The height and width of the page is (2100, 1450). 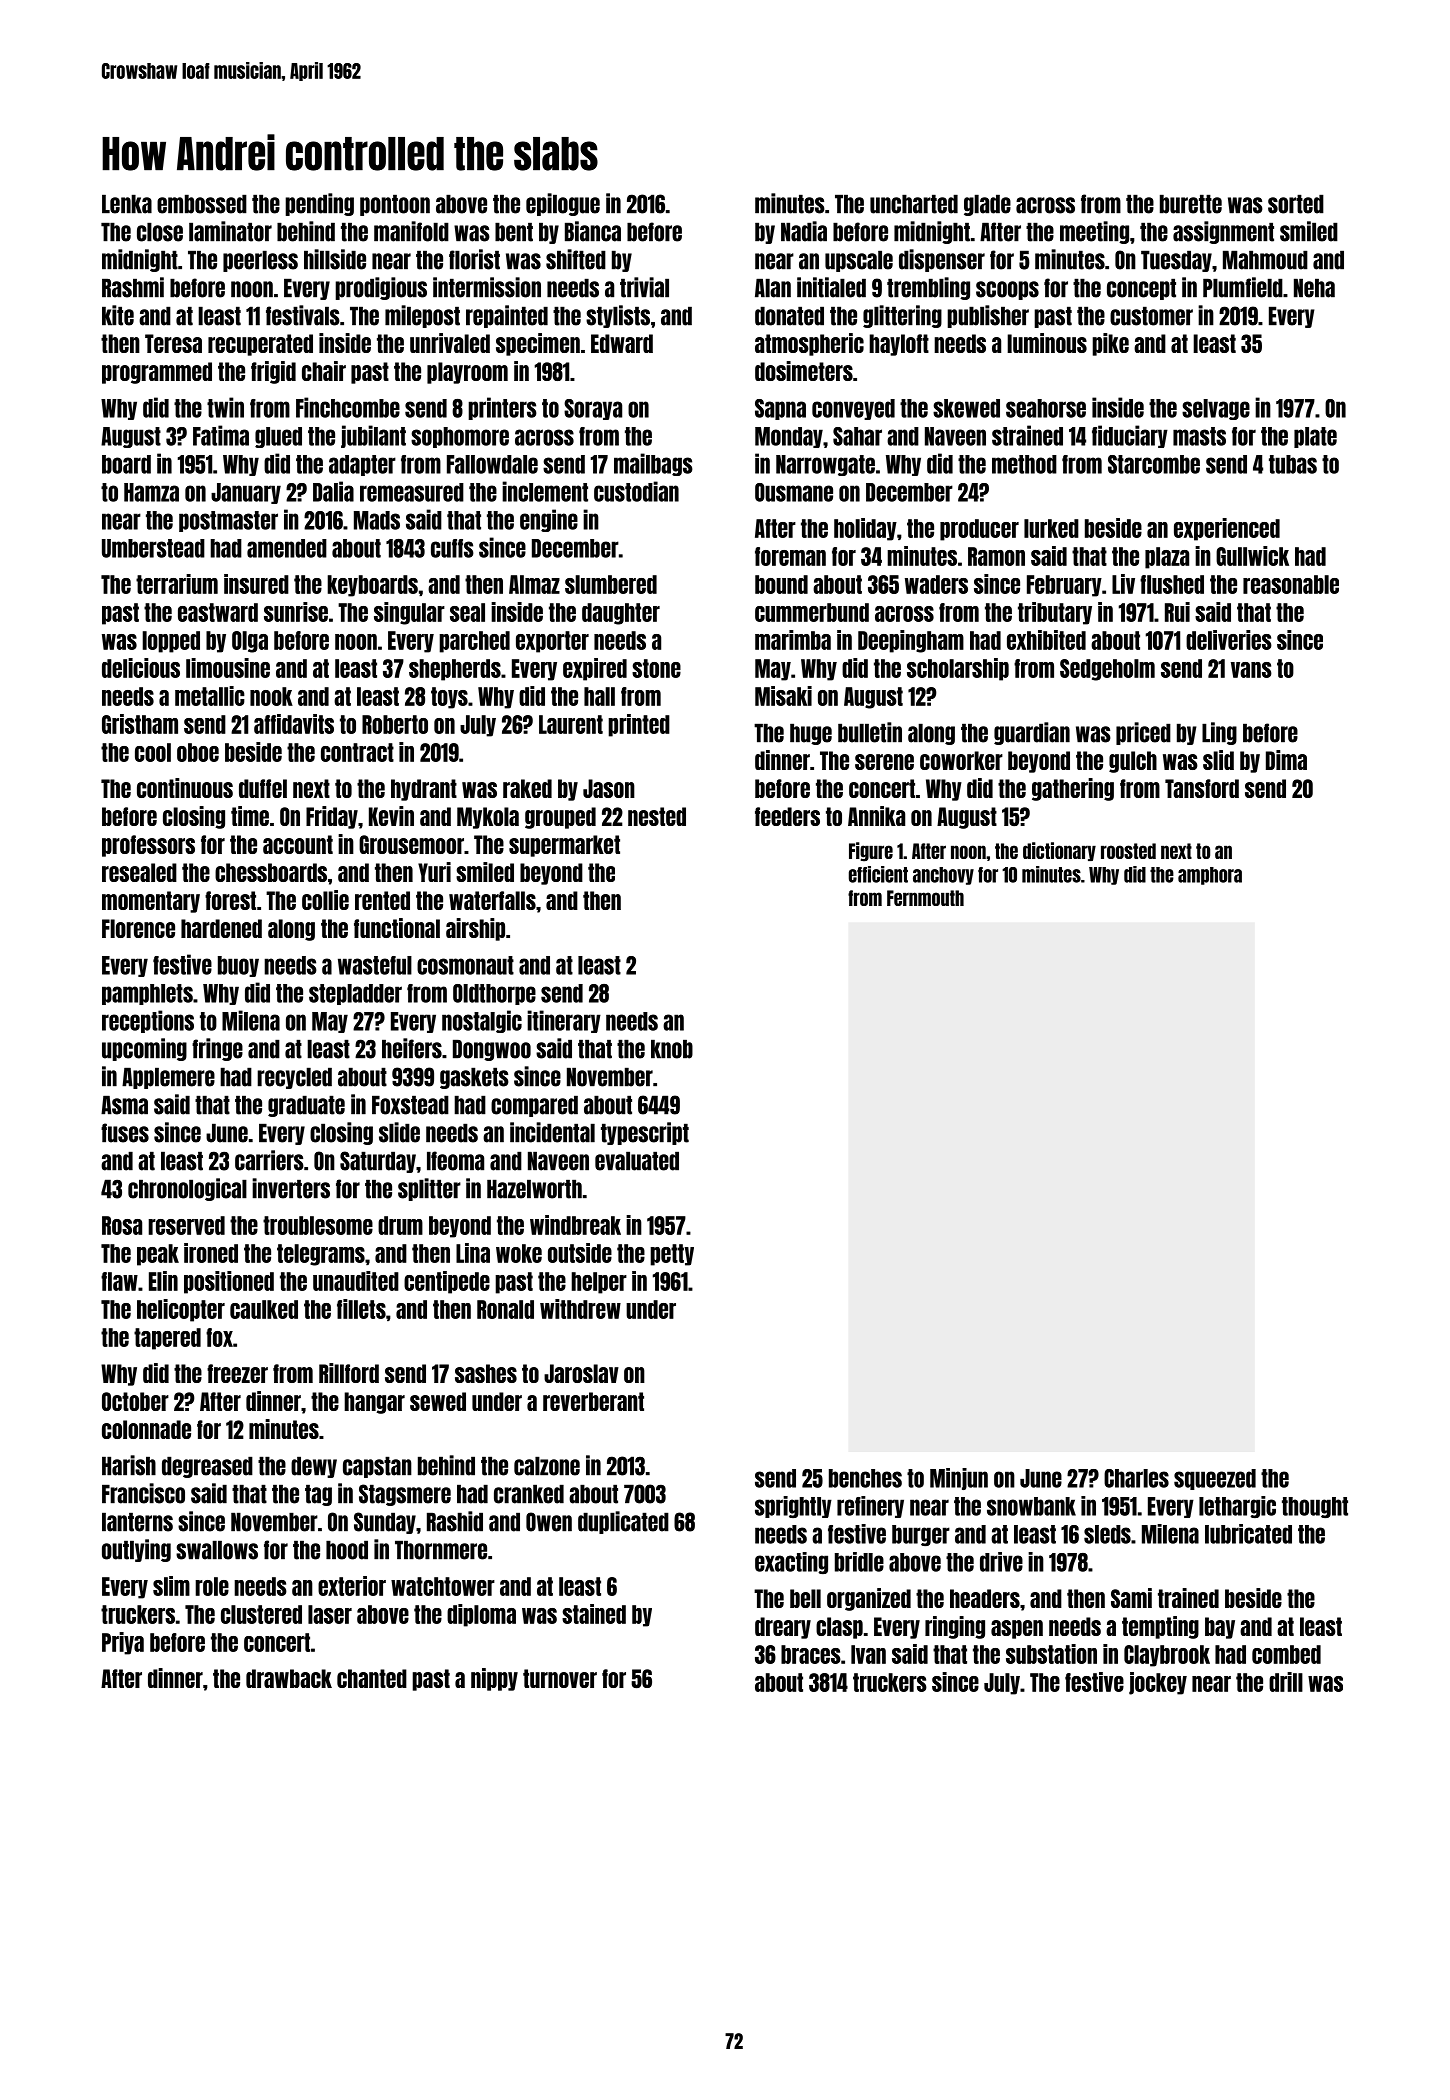 I want to click on lurked, so click(x=1051, y=528).
